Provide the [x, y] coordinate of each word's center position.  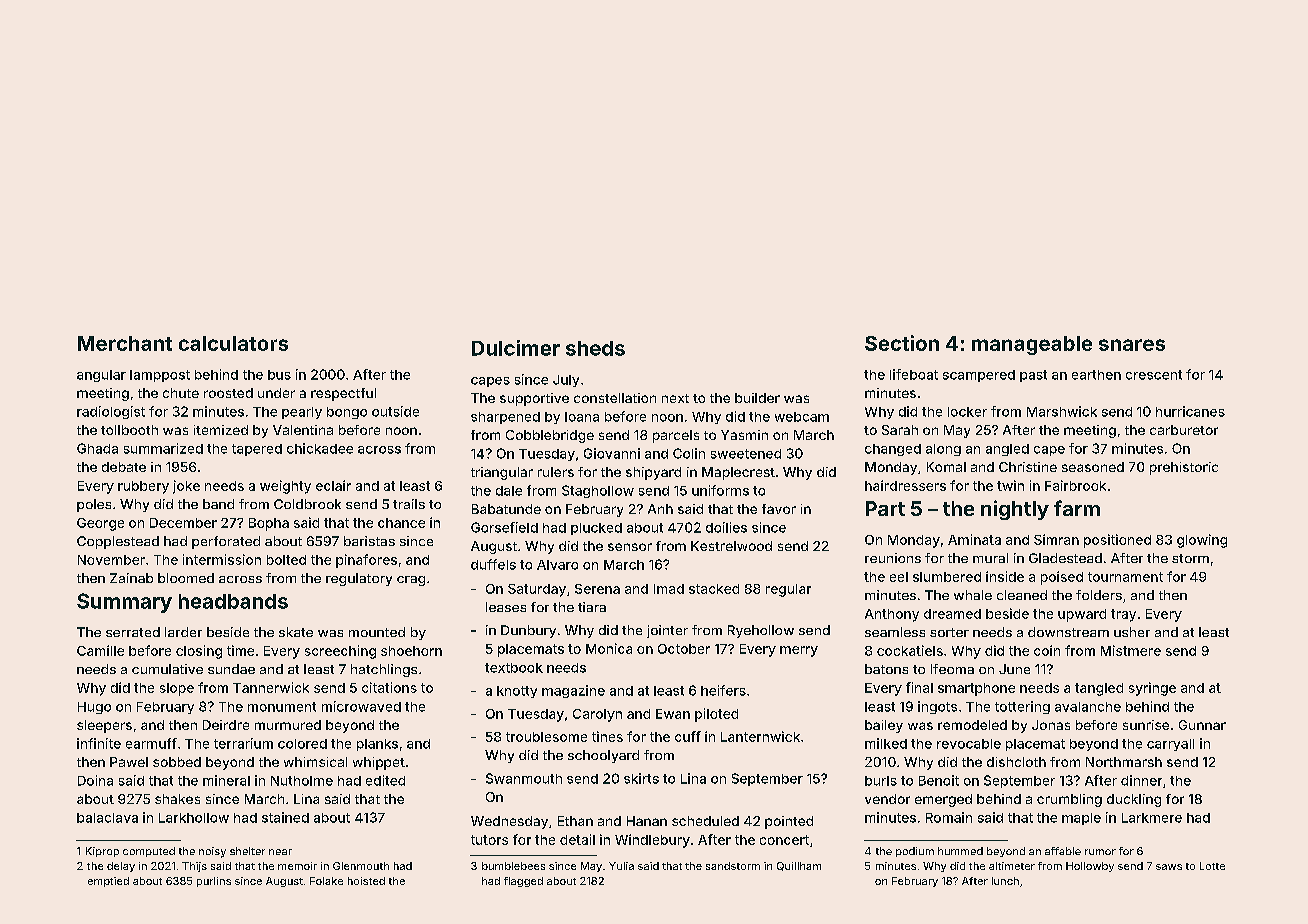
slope [177, 689]
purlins [214, 882]
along [943, 450]
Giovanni [612, 453]
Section [902, 343]
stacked [714, 589]
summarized [163, 448]
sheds [595, 348]
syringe [1152, 689]
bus [279, 375]
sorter [949, 632]
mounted [377, 632]
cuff [688, 736]
